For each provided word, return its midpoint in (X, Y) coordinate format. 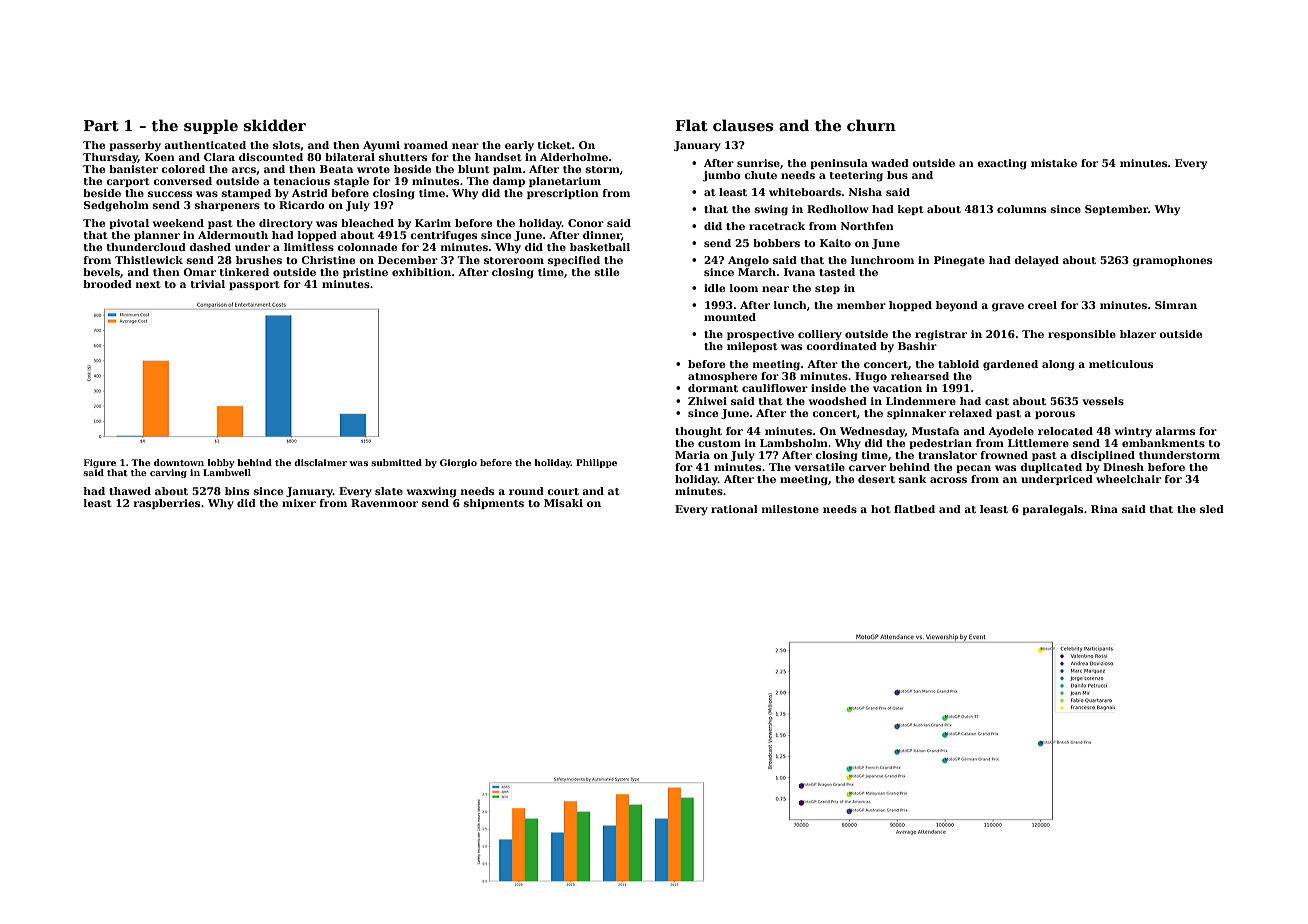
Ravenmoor (384, 503)
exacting (1002, 164)
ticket (554, 145)
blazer (1138, 334)
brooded (107, 284)
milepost (752, 347)
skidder (275, 125)
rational (734, 509)
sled (1212, 509)
